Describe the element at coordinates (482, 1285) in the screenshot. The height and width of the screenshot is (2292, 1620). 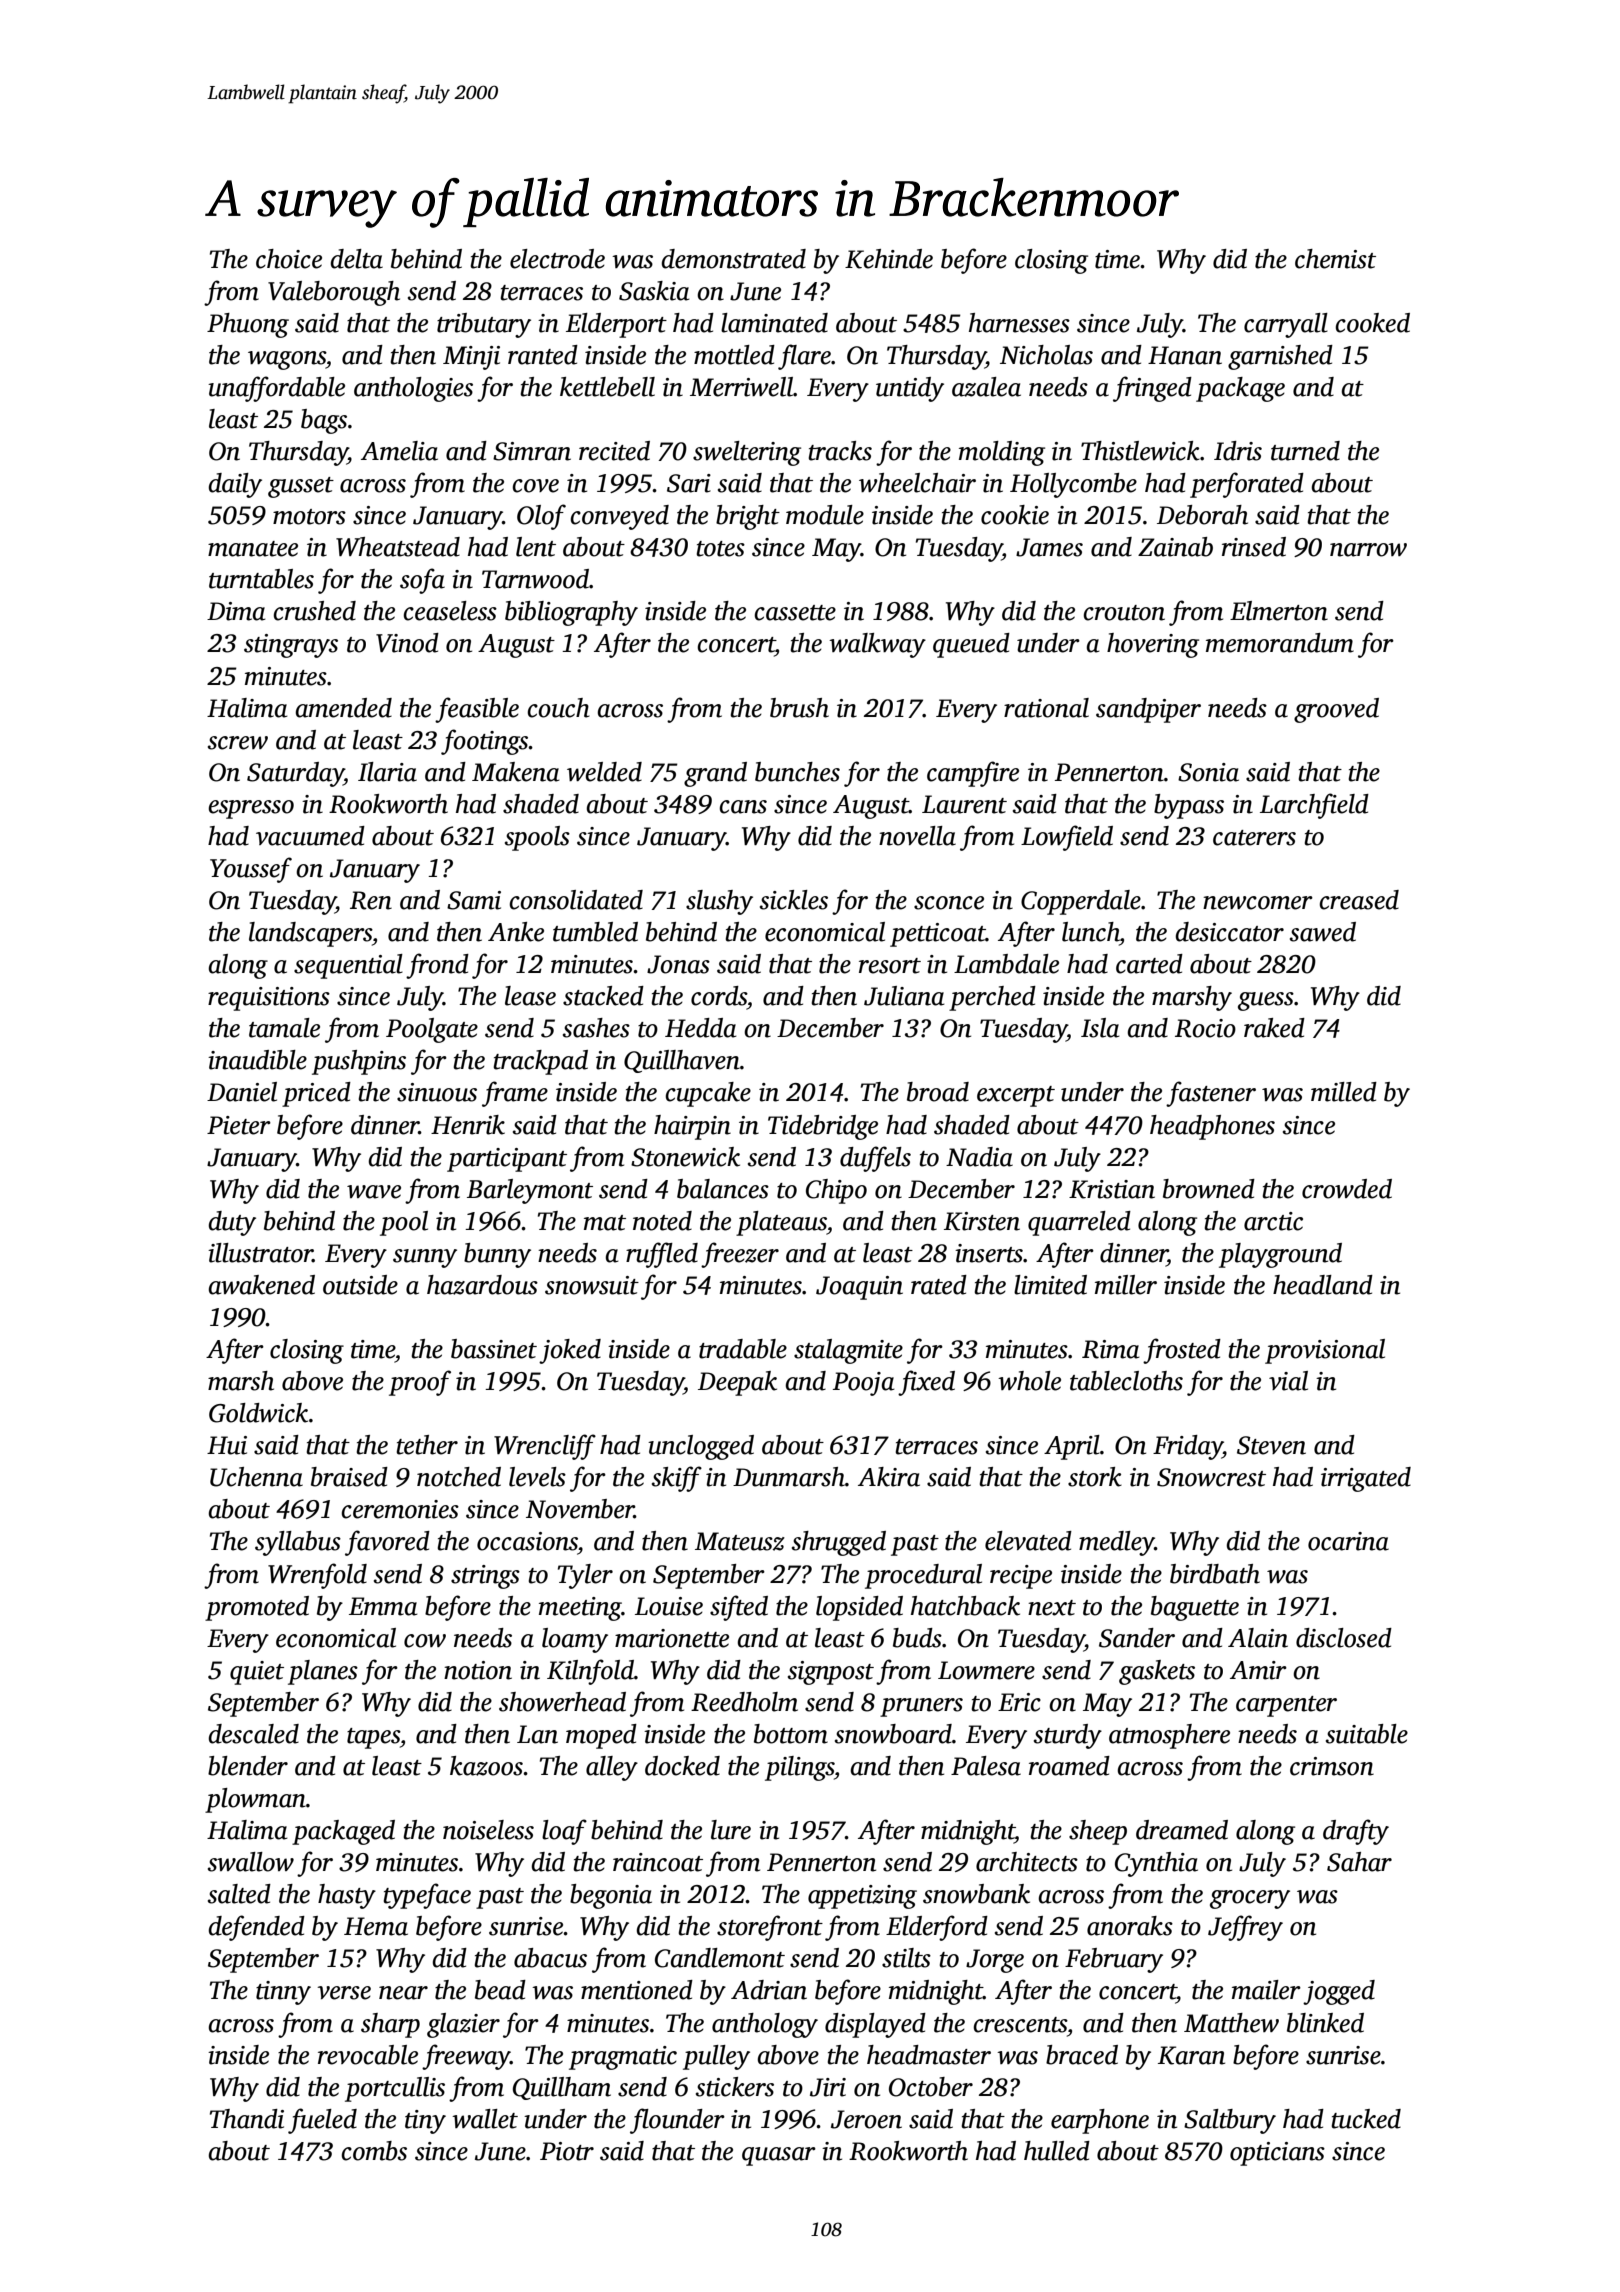
I see `hazardous` at that location.
